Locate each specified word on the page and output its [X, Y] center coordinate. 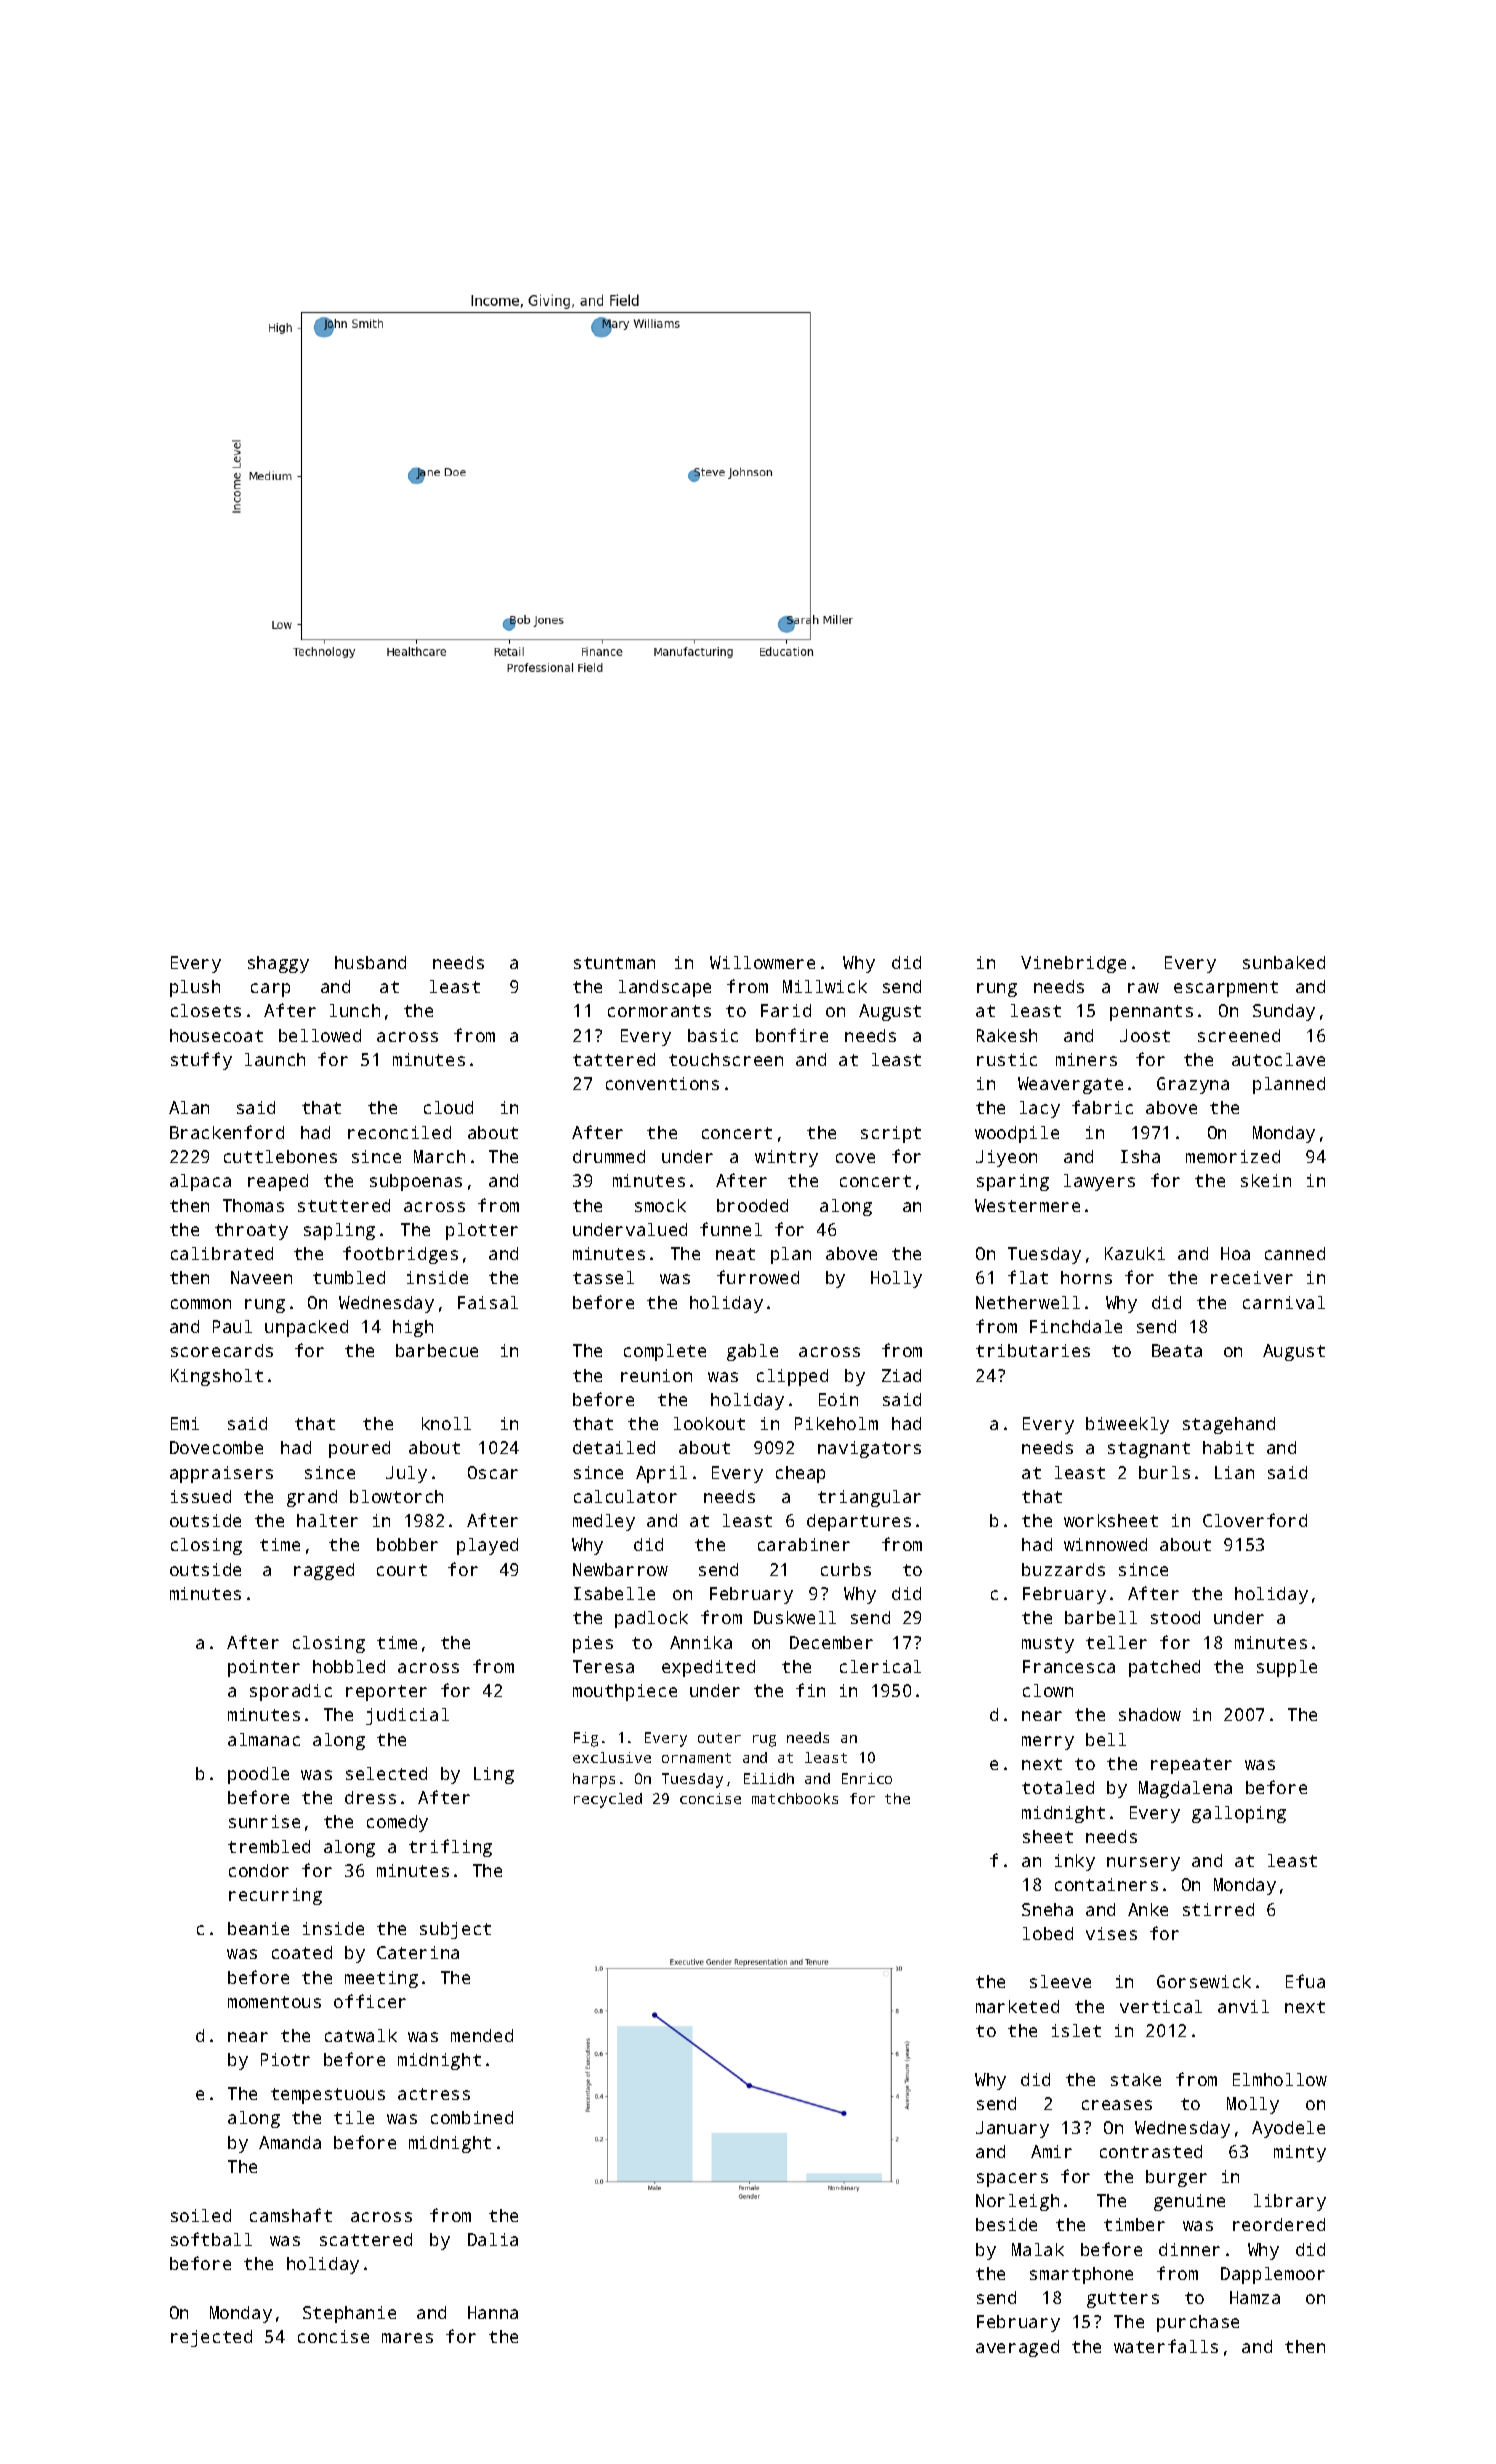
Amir [1051, 2151]
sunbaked [1284, 962]
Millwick [825, 986]
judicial [407, 1716]
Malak [1038, 2249]
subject [455, 1930]
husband [370, 962]
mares [407, 2338]
